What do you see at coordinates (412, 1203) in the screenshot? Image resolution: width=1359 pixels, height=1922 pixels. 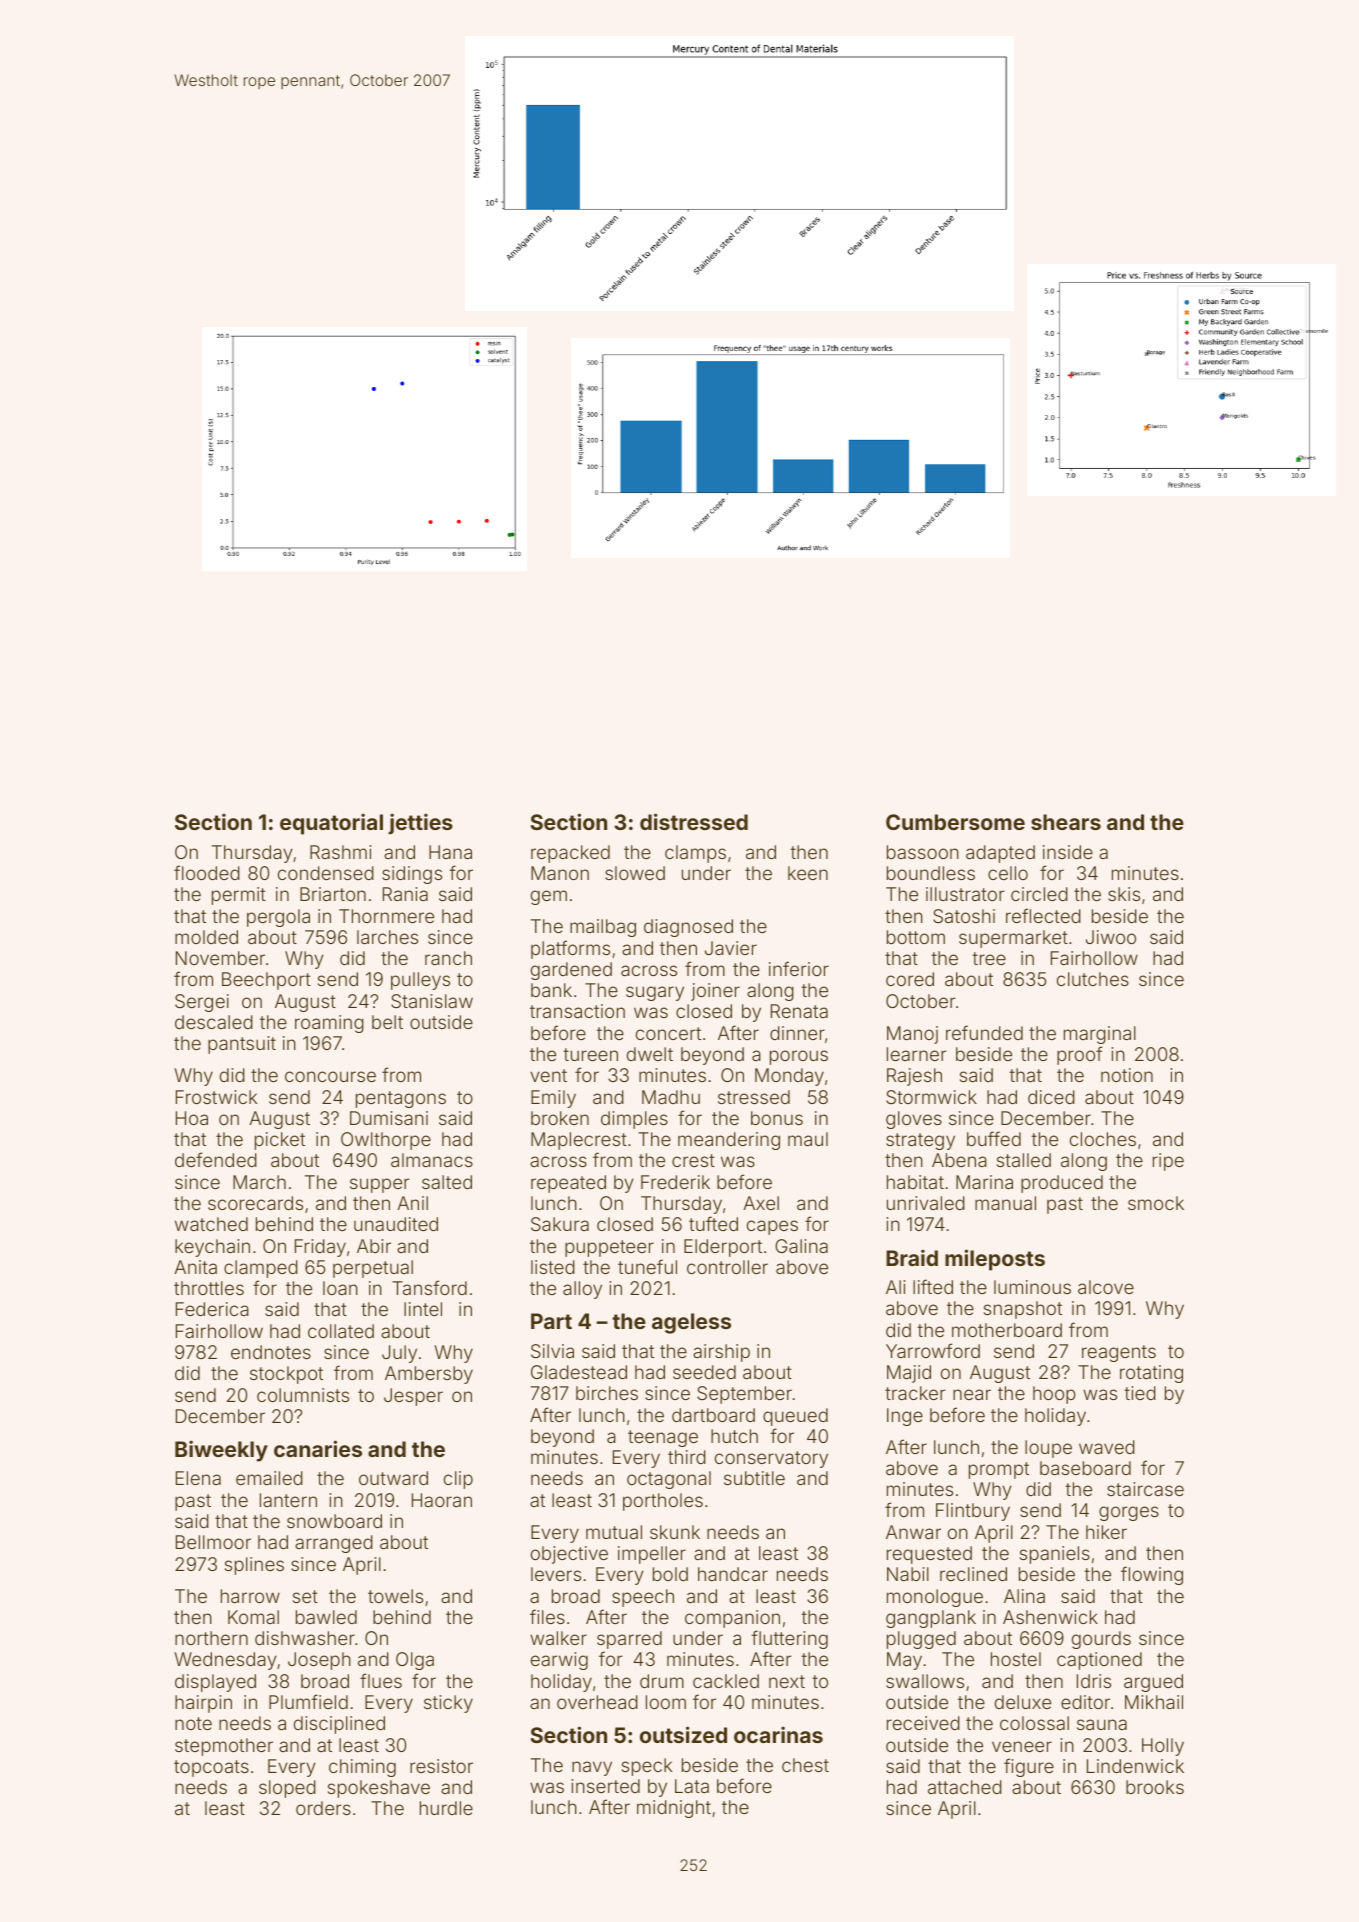 I see `Anil` at bounding box center [412, 1203].
